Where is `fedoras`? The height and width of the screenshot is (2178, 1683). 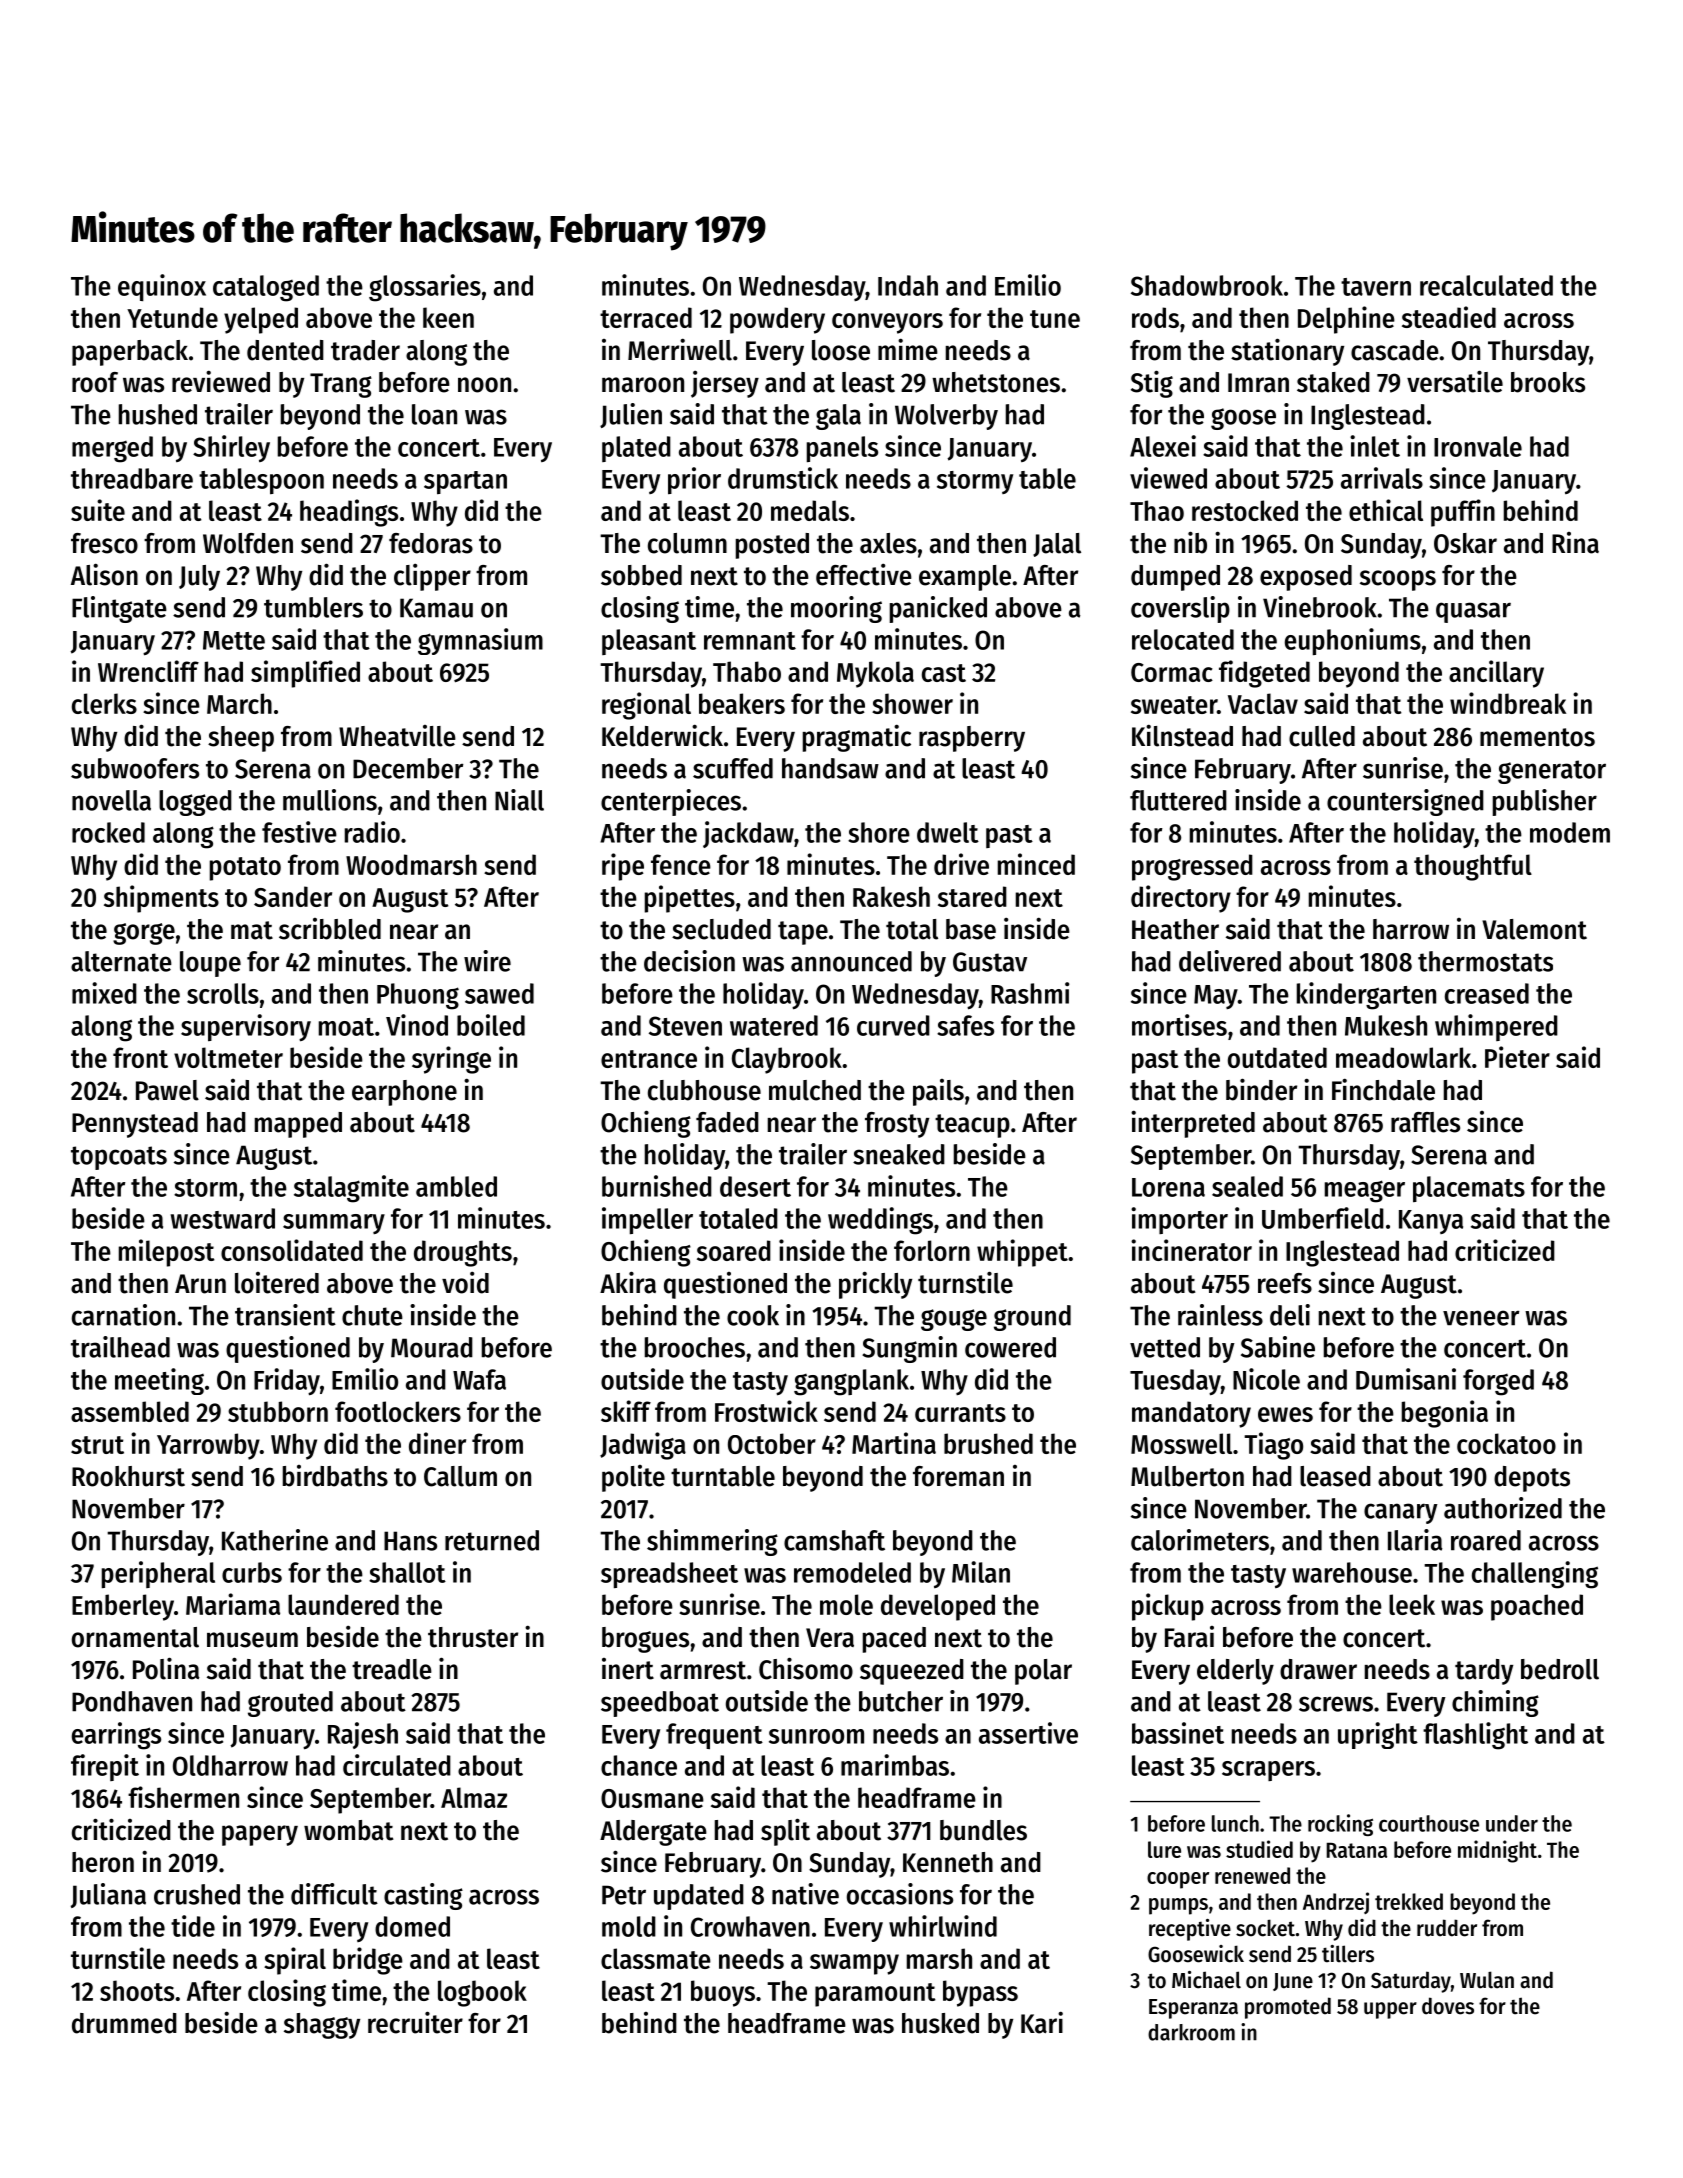
fedoras is located at coordinates (431, 543).
